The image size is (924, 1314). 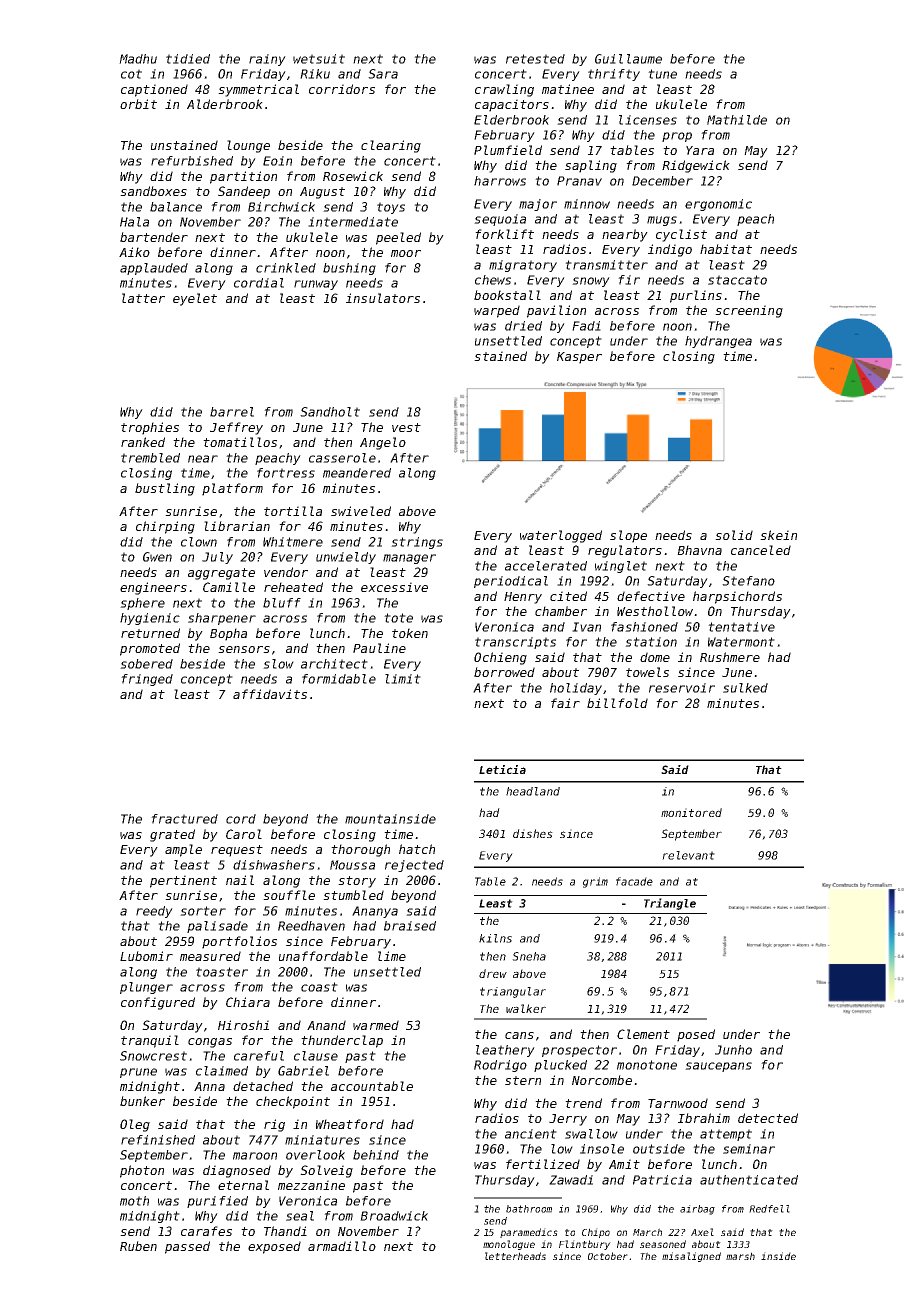 I want to click on symmetrical, so click(x=258, y=90).
